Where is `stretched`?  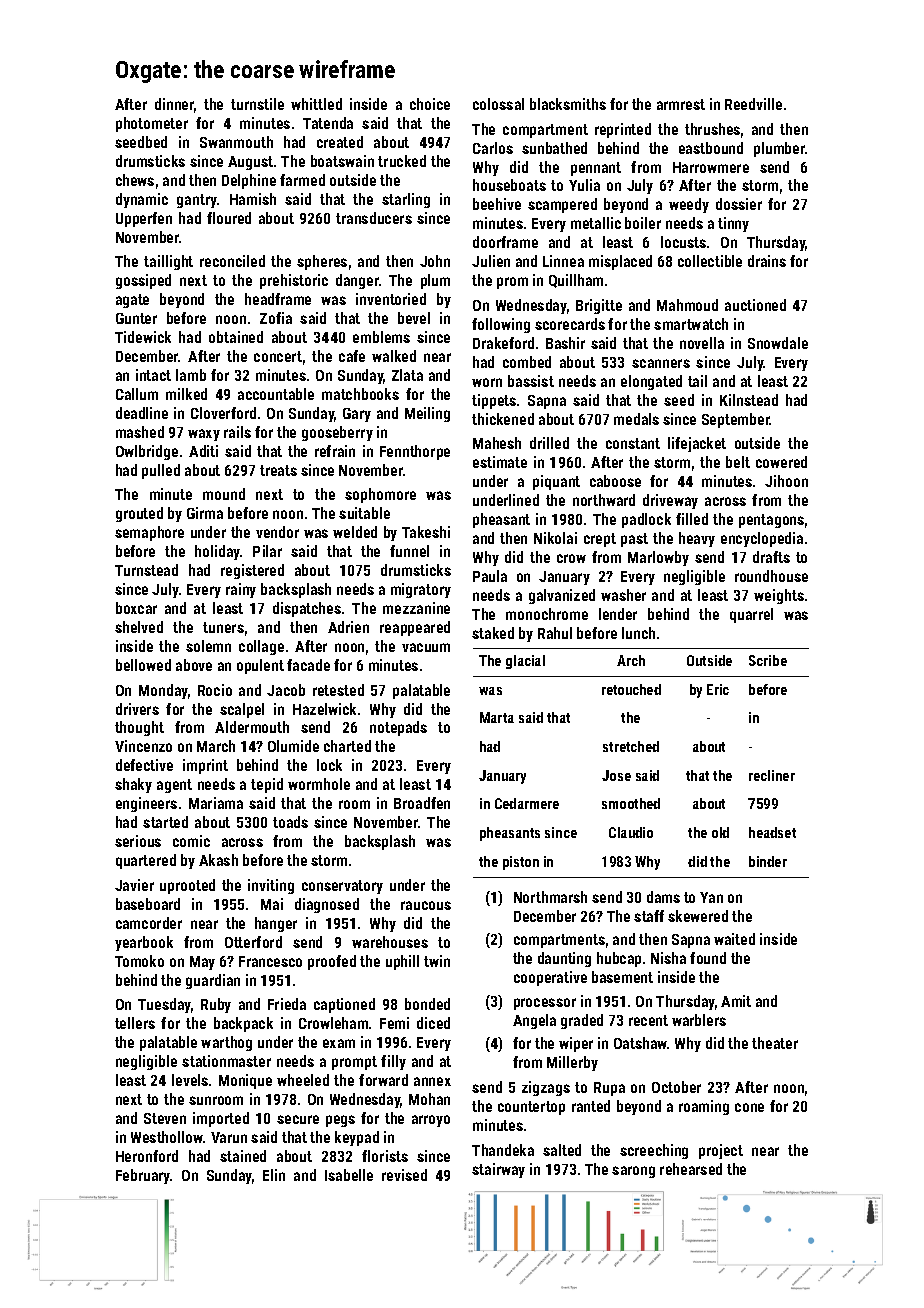 stretched is located at coordinates (631, 746).
